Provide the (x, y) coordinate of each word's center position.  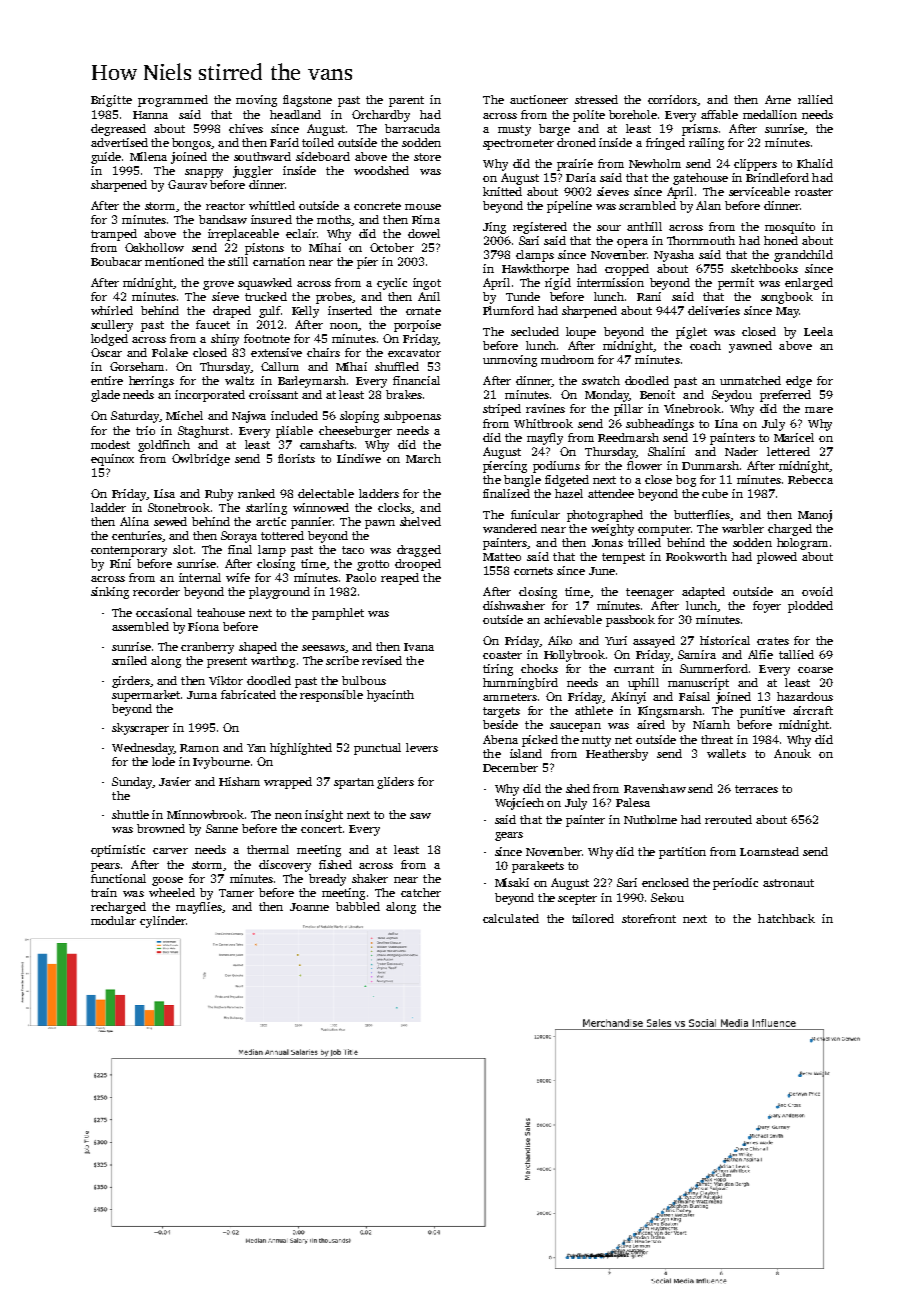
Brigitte (111, 101)
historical (725, 640)
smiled (129, 660)
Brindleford (777, 177)
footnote (267, 338)
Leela (818, 331)
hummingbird (520, 684)
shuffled (397, 366)
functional (118, 878)
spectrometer (518, 144)
